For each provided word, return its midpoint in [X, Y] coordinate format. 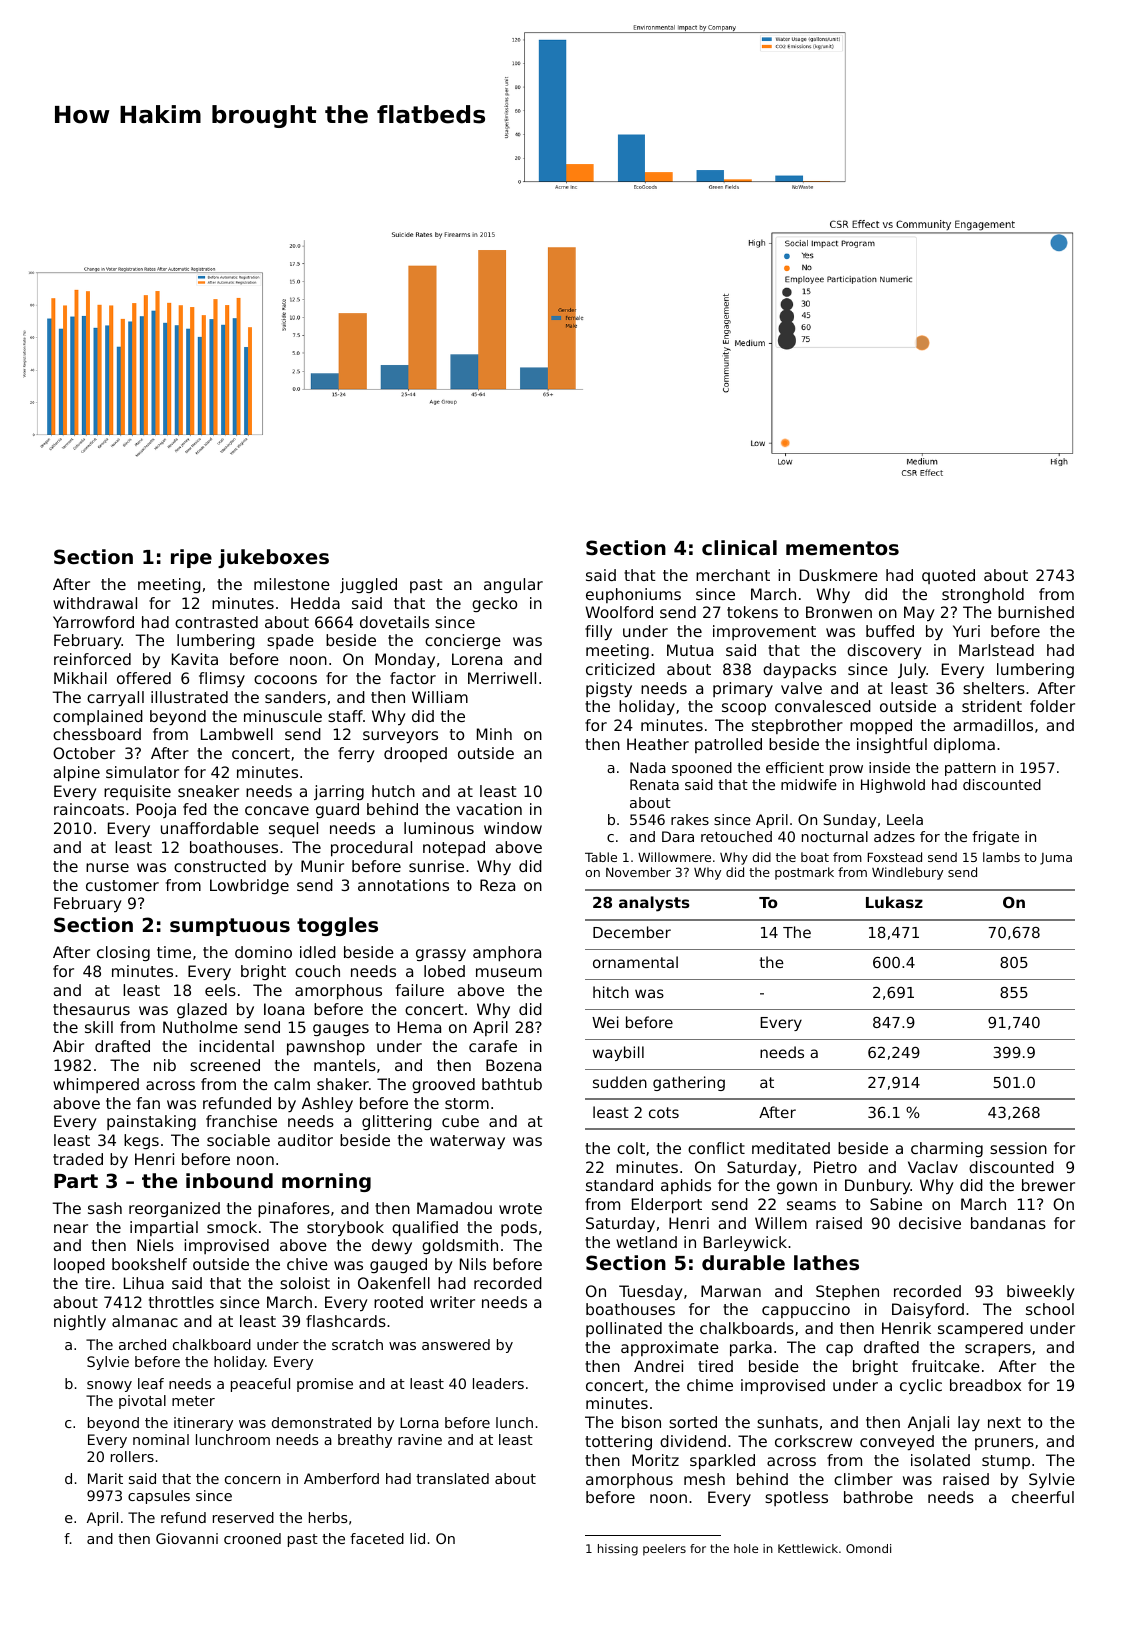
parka [751, 1349]
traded [78, 1159]
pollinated [624, 1329]
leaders [498, 1383]
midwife [809, 784]
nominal [161, 1439]
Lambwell [237, 734]
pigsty [609, 689]
